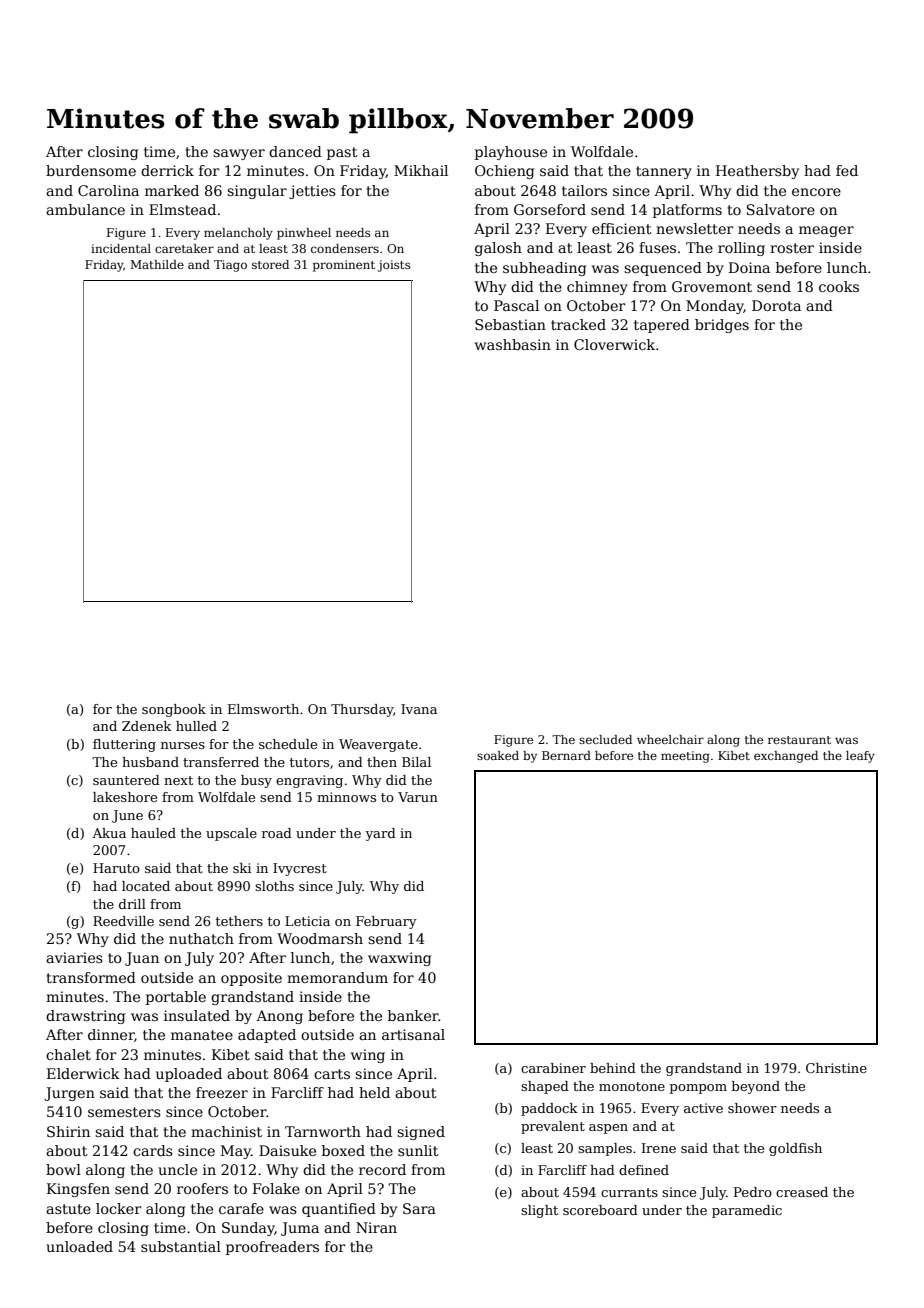 This screenshot has height=1308, width=924. What do you see at coordinates (270, 264) in the screenshot?
I see `stored` at bounding box center [270, 264].
